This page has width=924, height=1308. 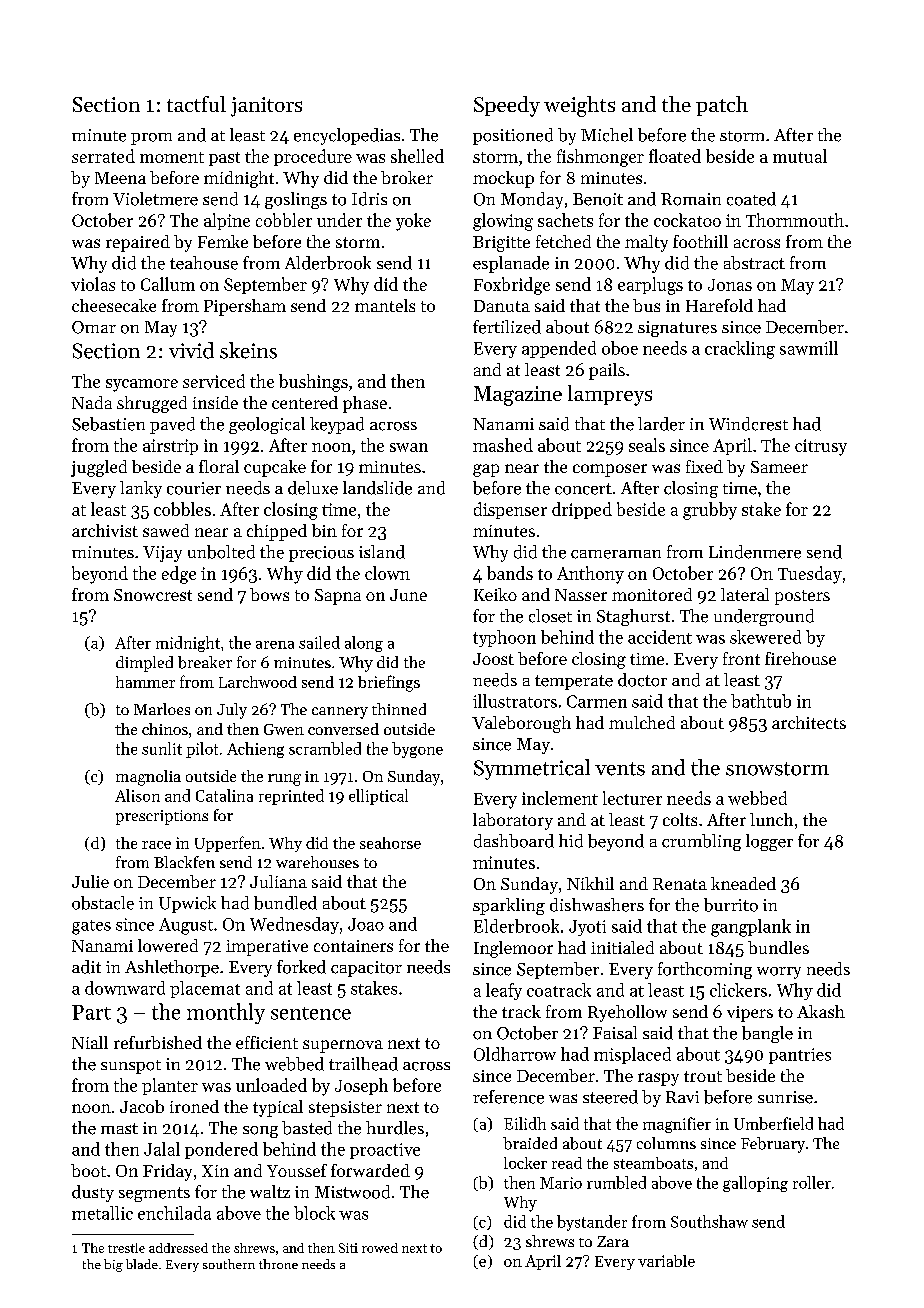 What do you see at coordinates (378, 797) in the page?
I see `elliptical` at bounding box center [378, 797].
